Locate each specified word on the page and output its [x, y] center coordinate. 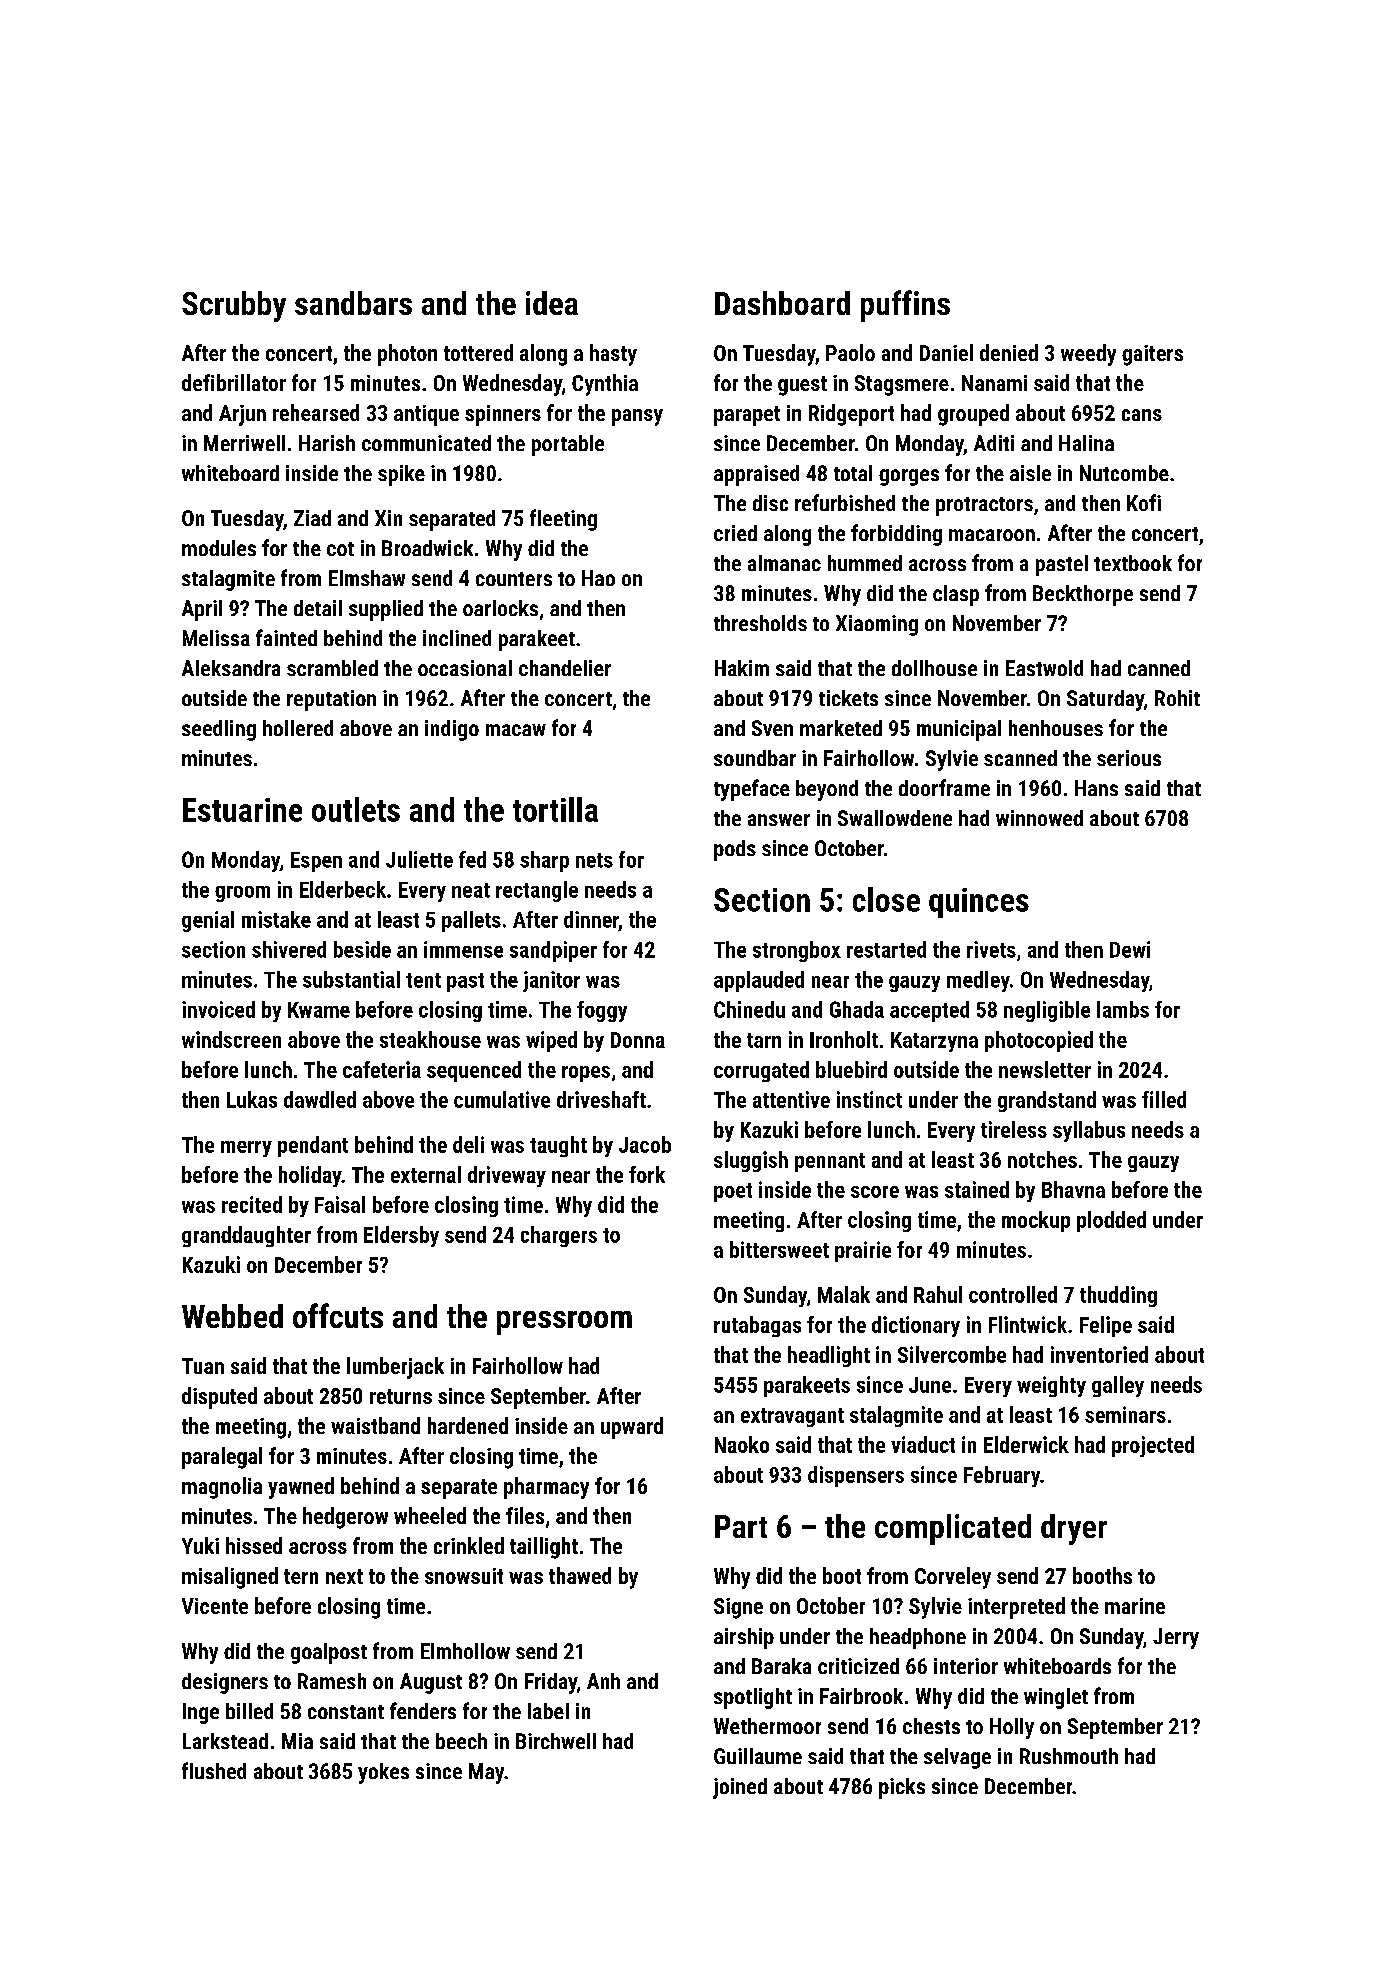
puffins [905, 306]
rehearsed [316, 412]
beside [362, 949]
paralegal [222, 1458]
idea [552, 303]
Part [741, 1526]
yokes [383, 1773]
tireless [1014, 1129]
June [930, 1385]
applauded [759, 981]
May [486, 1773]
